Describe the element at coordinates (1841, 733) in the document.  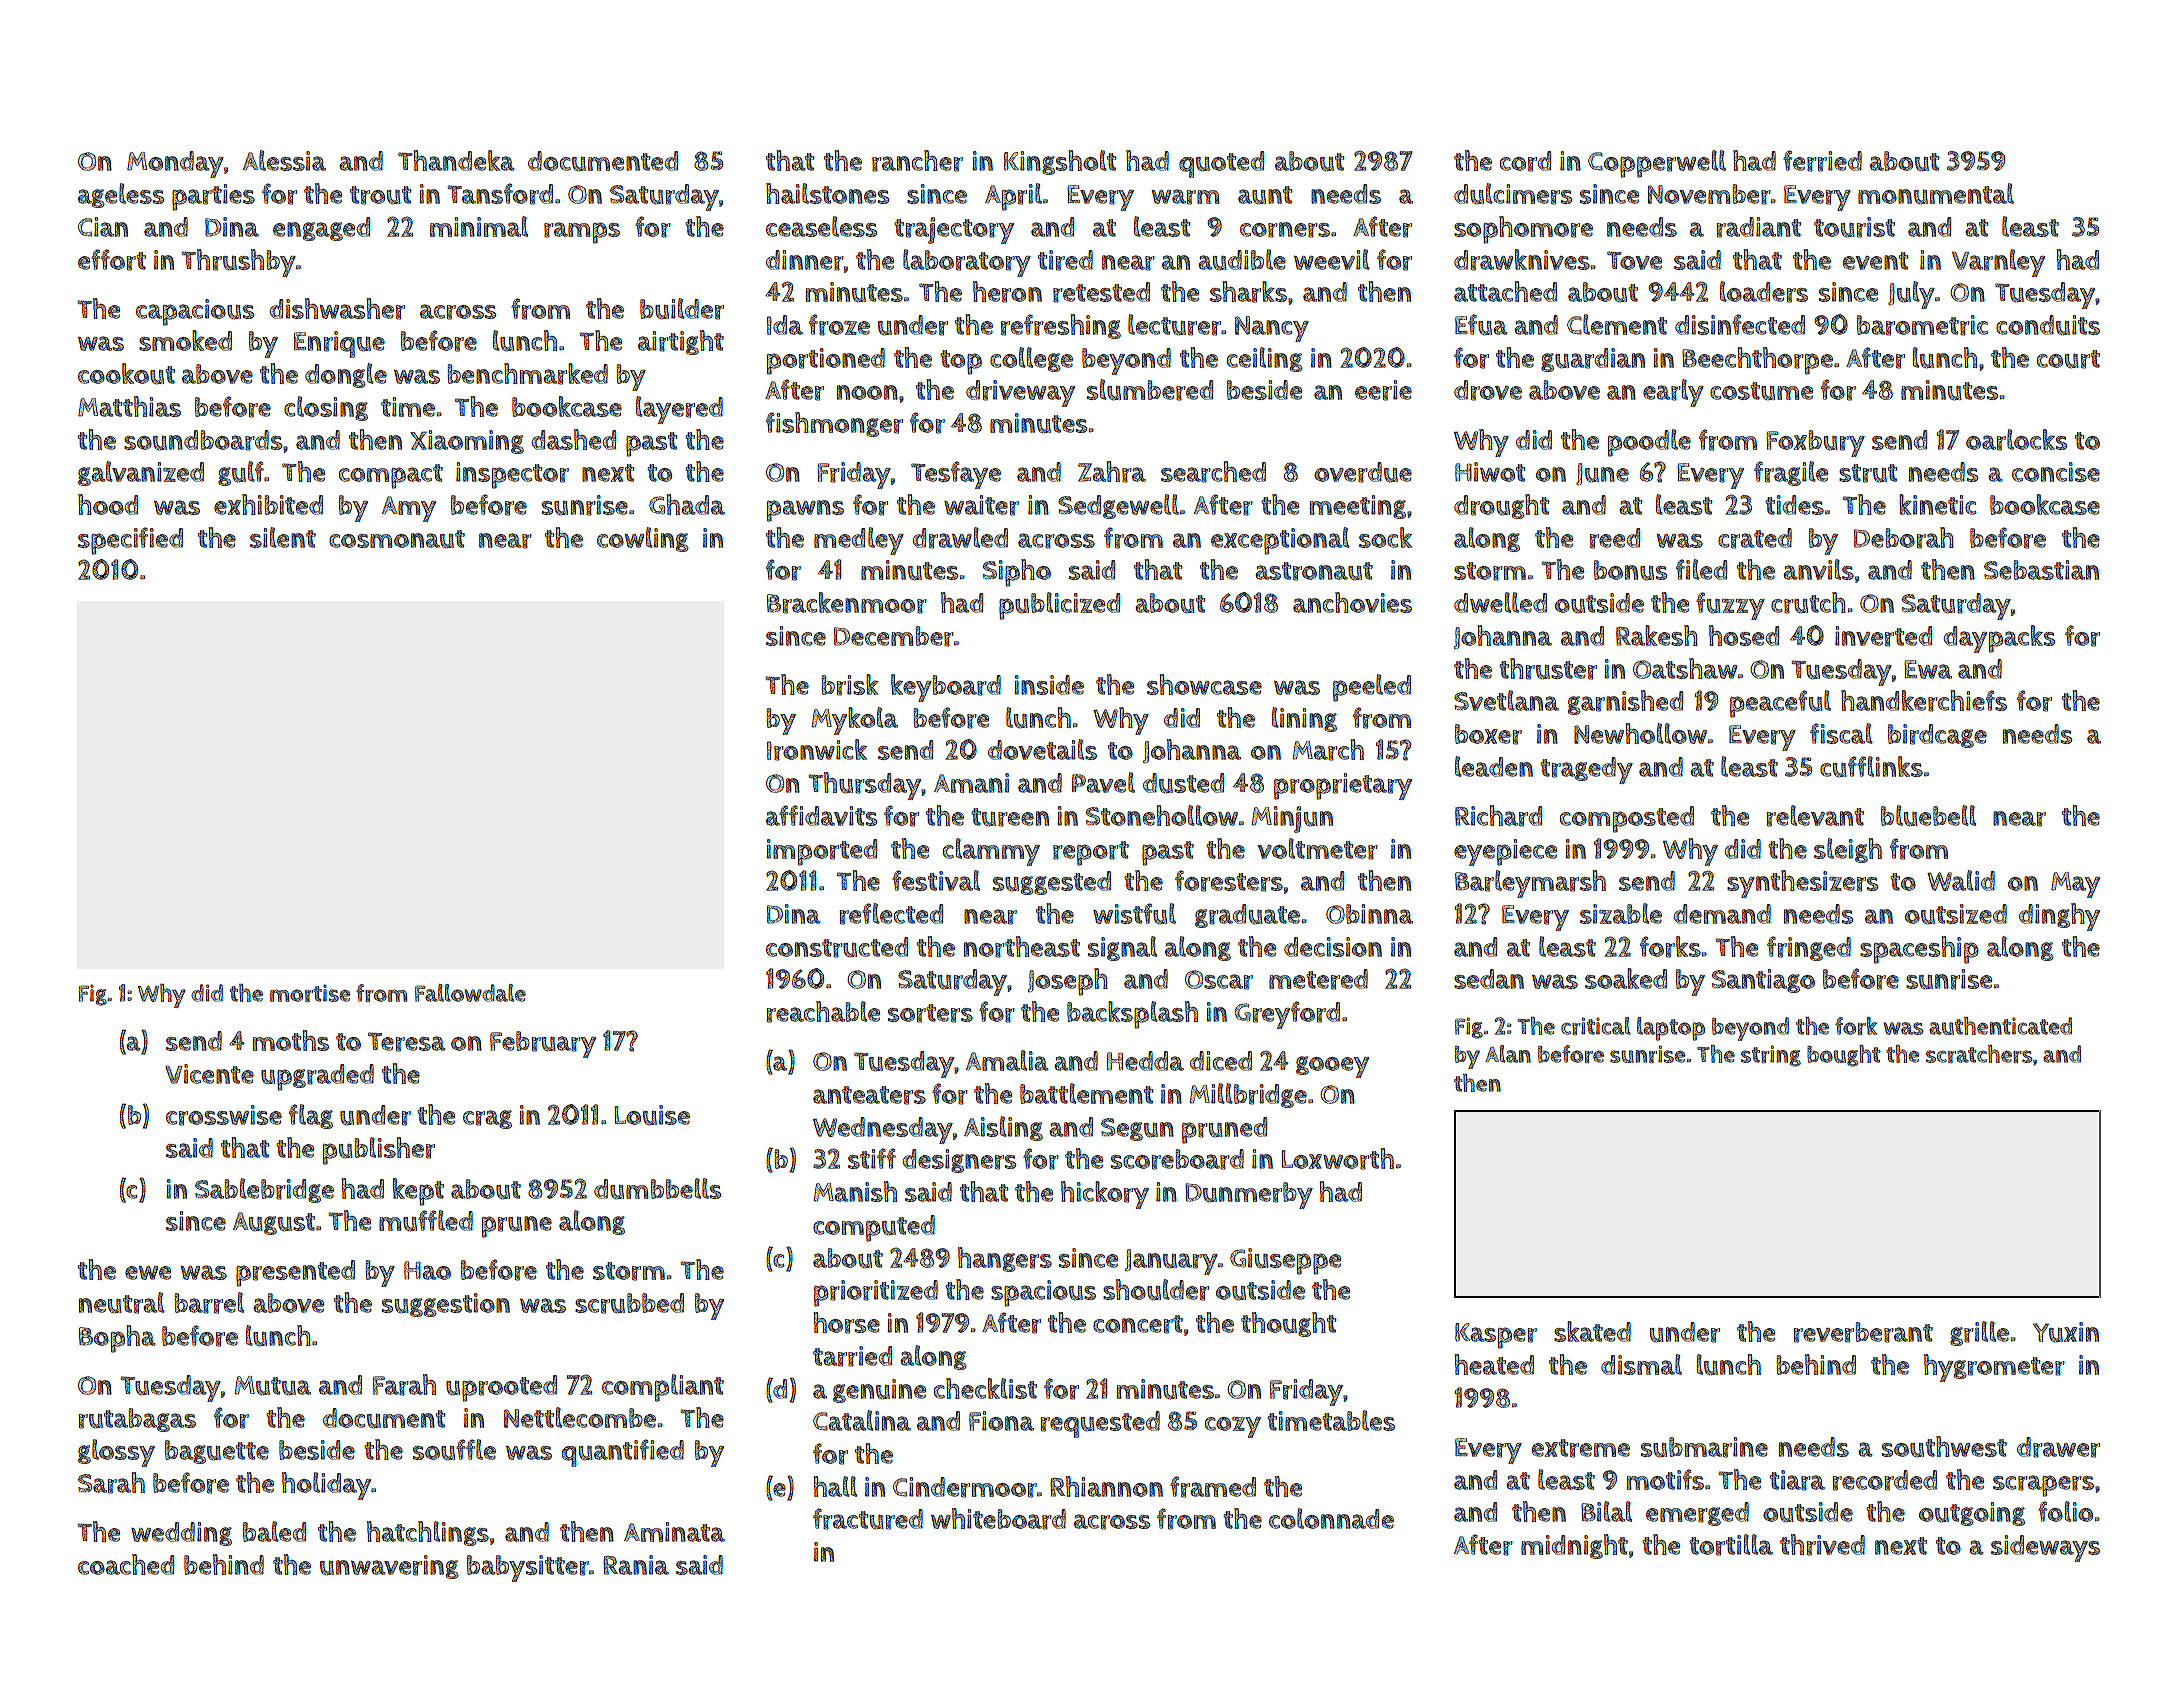
I see `fiscal` at that location.
